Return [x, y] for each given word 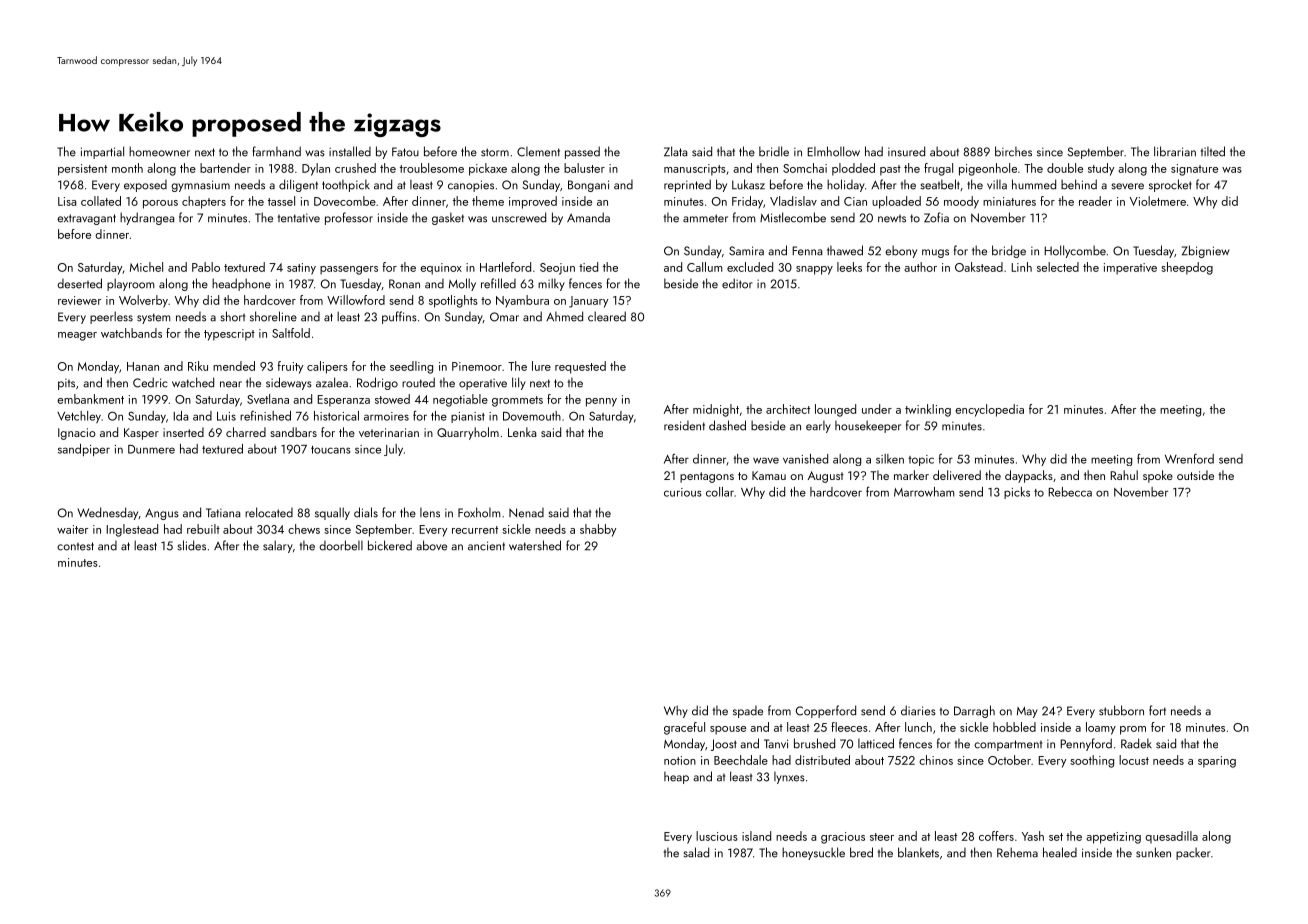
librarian [1175, 151]
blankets [918, 852]
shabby [598, 530]
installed [350, 151]
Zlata [675, 151]
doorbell [341, 545]
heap [676, 778]
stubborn [1121, 710]
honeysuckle [813, 853]
